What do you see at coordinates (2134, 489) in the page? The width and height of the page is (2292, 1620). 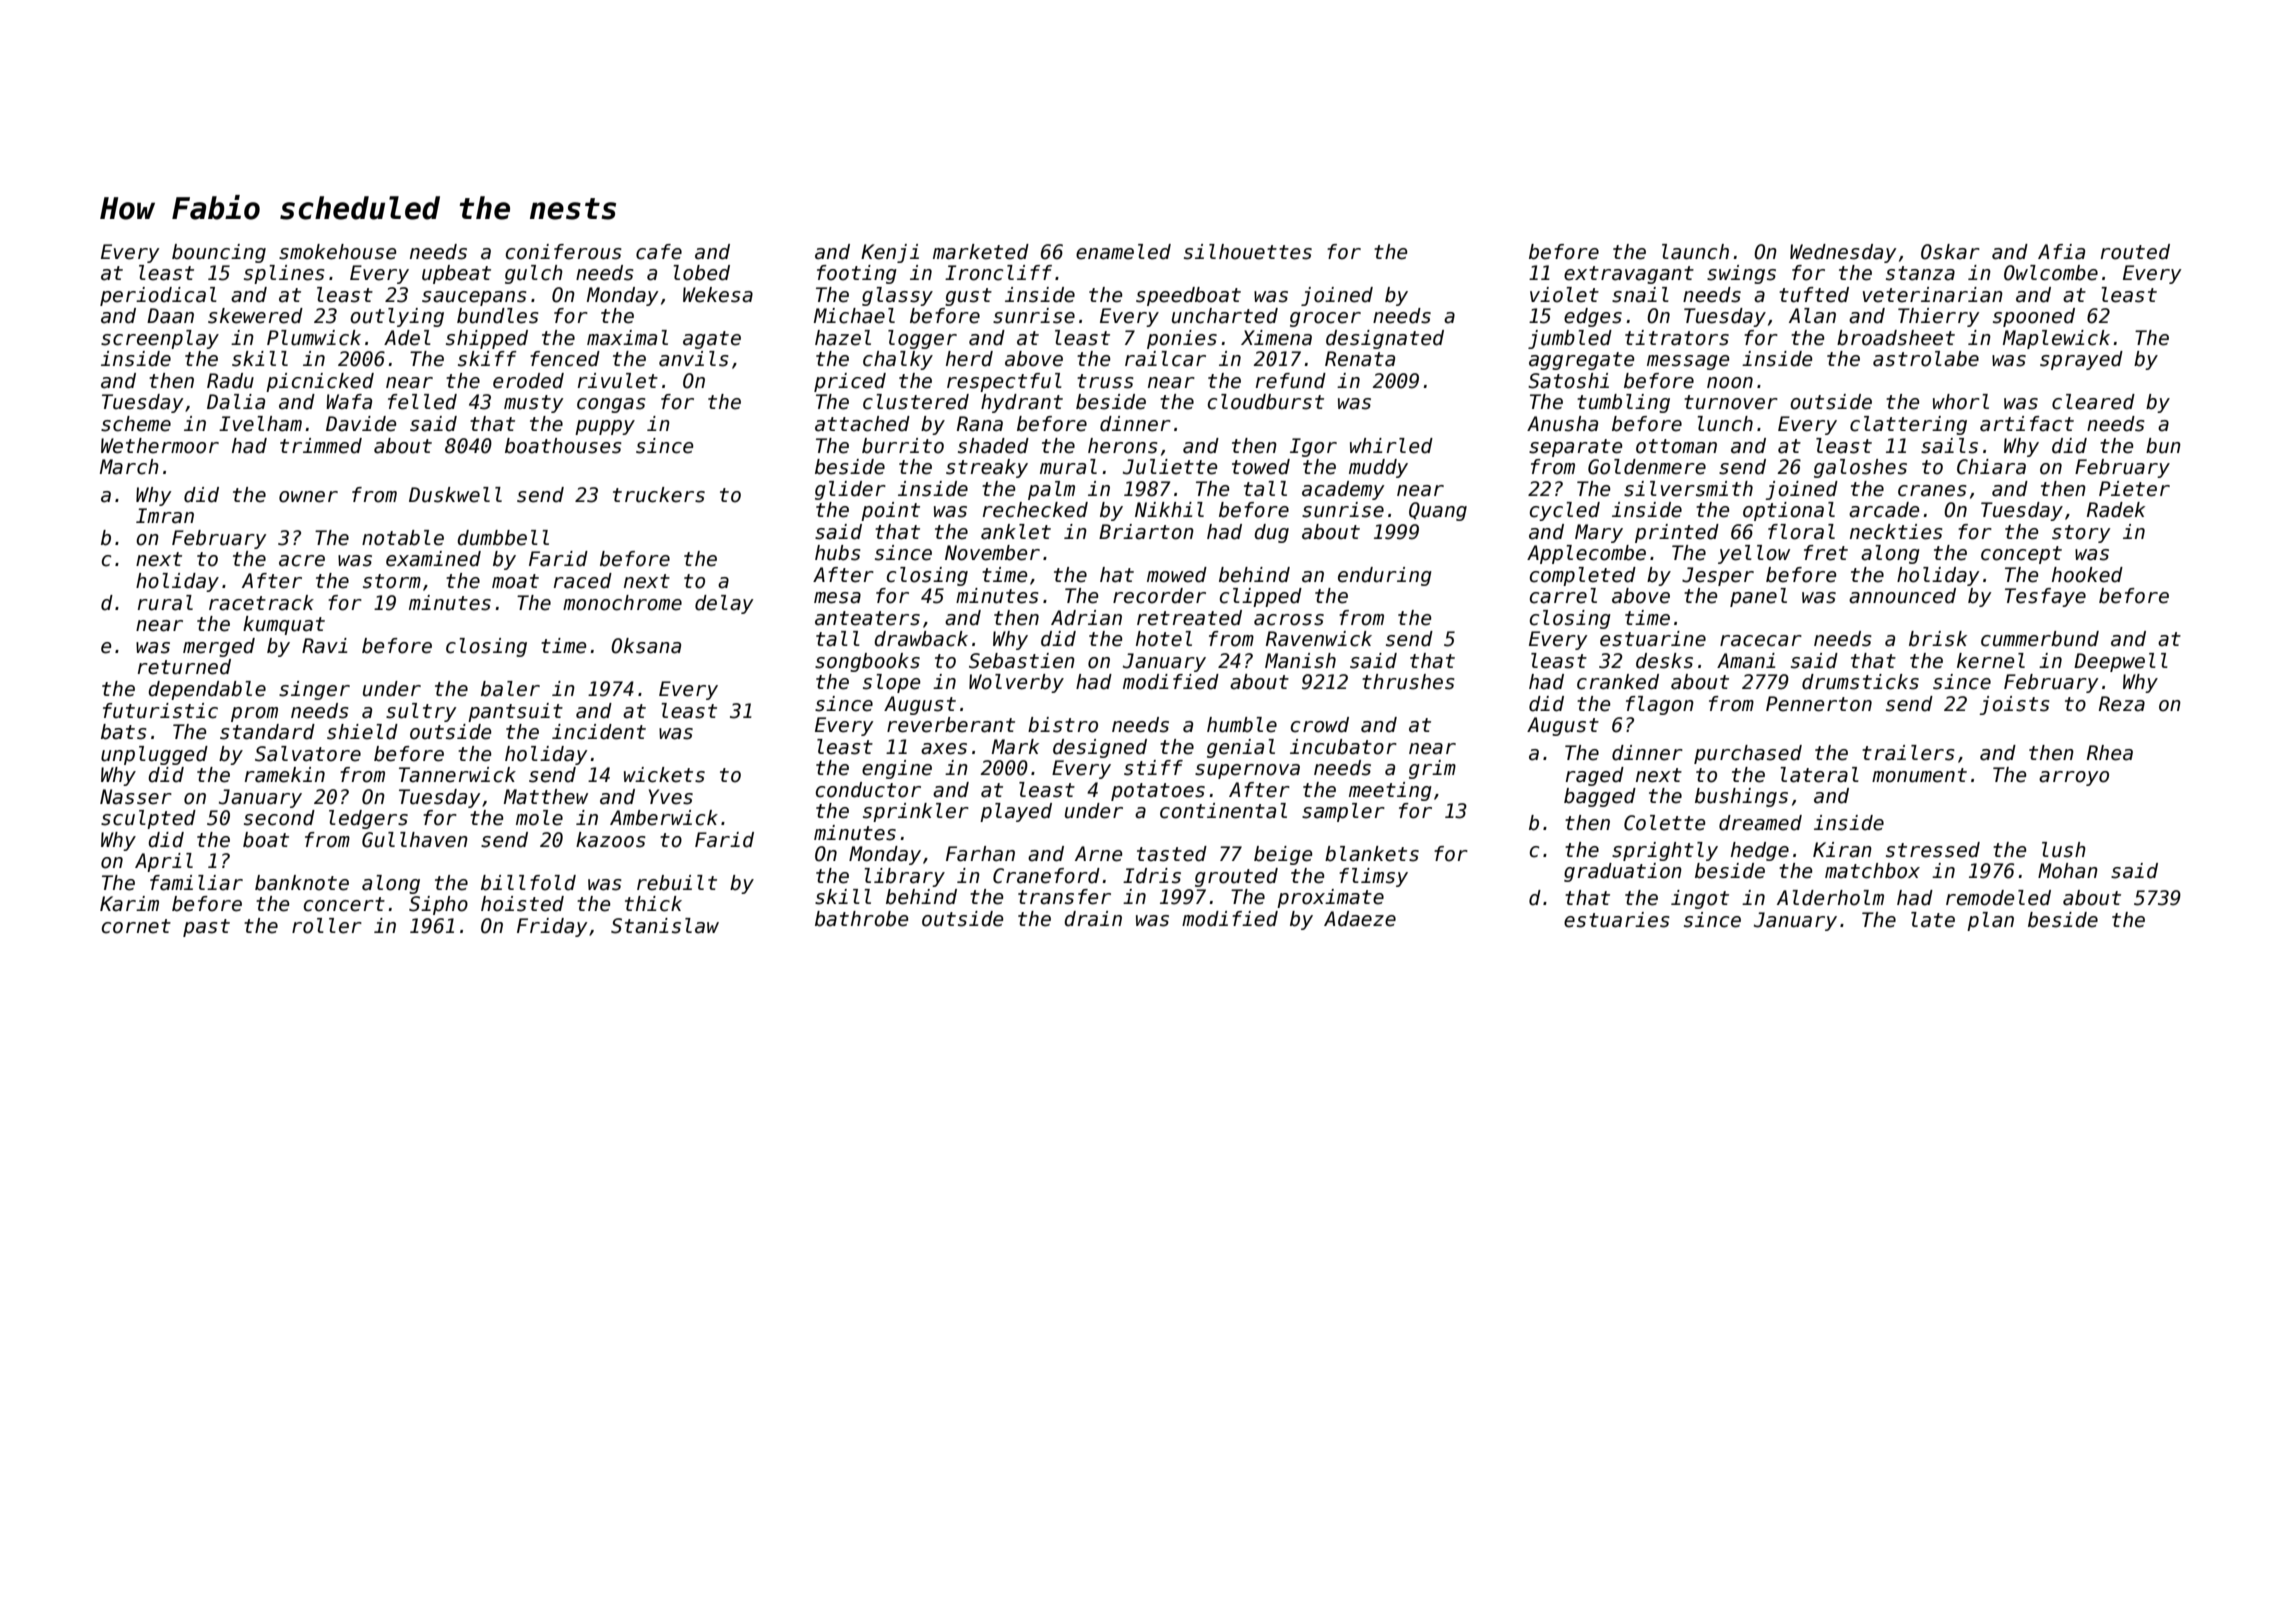 I see `Pieter` at bounding box center [2134, 489].
